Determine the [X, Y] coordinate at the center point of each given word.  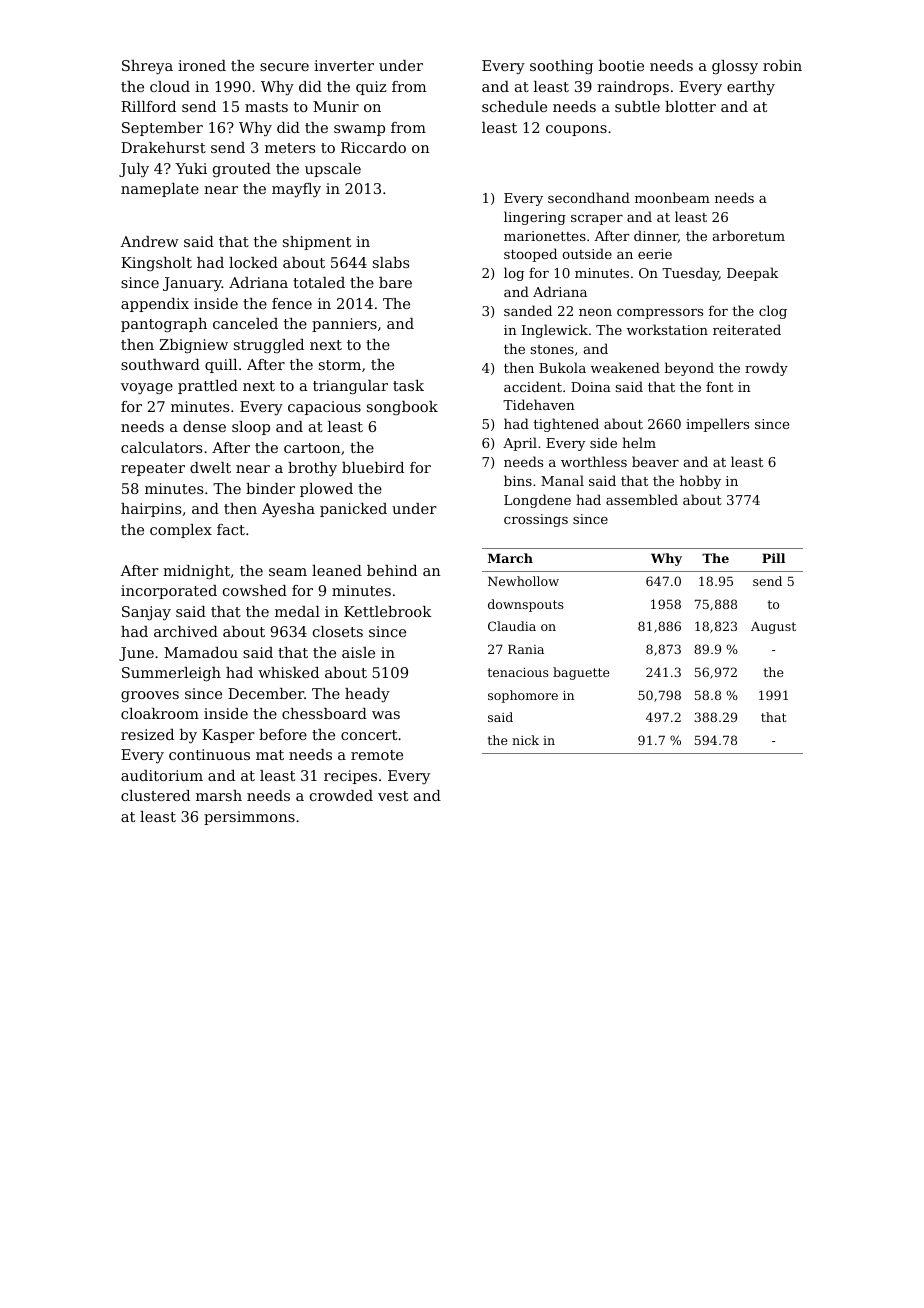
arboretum [749, 235]
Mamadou [201, 652]
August [773, 627]
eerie [655, 254]
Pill [773, 558]
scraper [597, 220]
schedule [514, 106]
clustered [155, 795]
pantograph [164, 325]
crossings [536, 520]
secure [284, 67]
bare [395, 282]
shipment [317, 243]
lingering [535, 218]
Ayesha [288, 510]
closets [338, 631]
